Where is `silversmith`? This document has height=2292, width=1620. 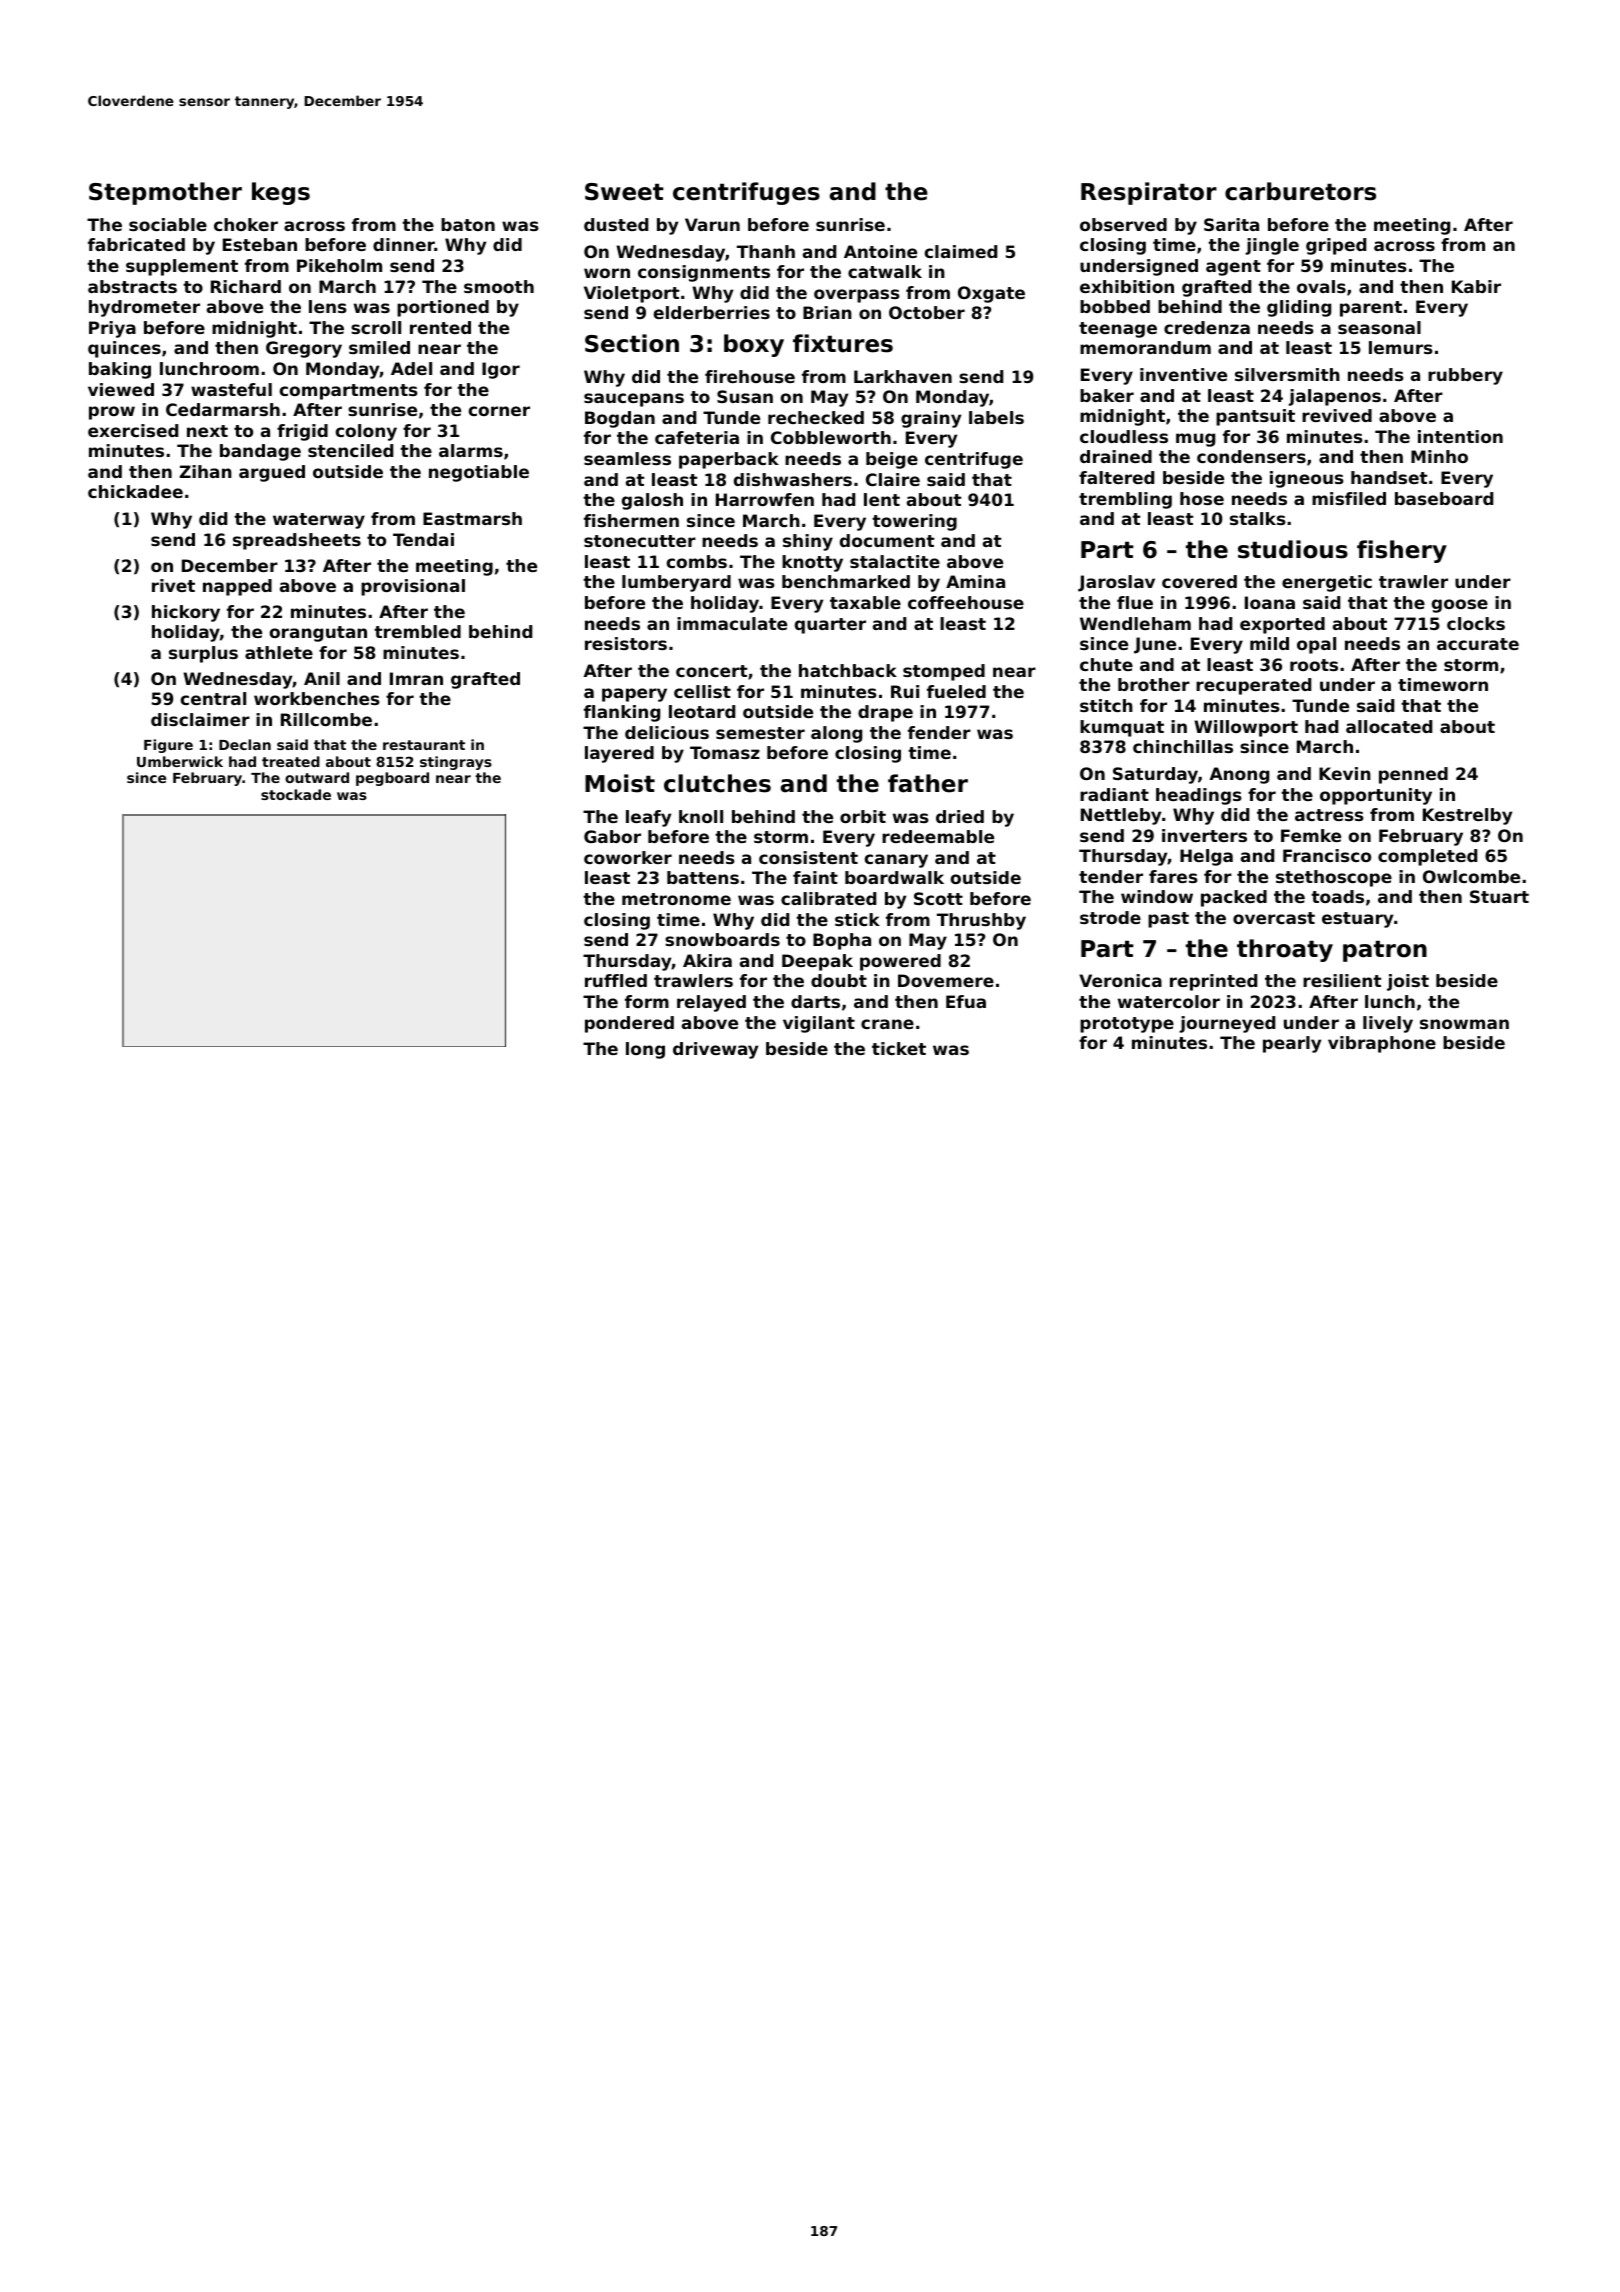
silversmith is located at coordinates (1287, 374).
